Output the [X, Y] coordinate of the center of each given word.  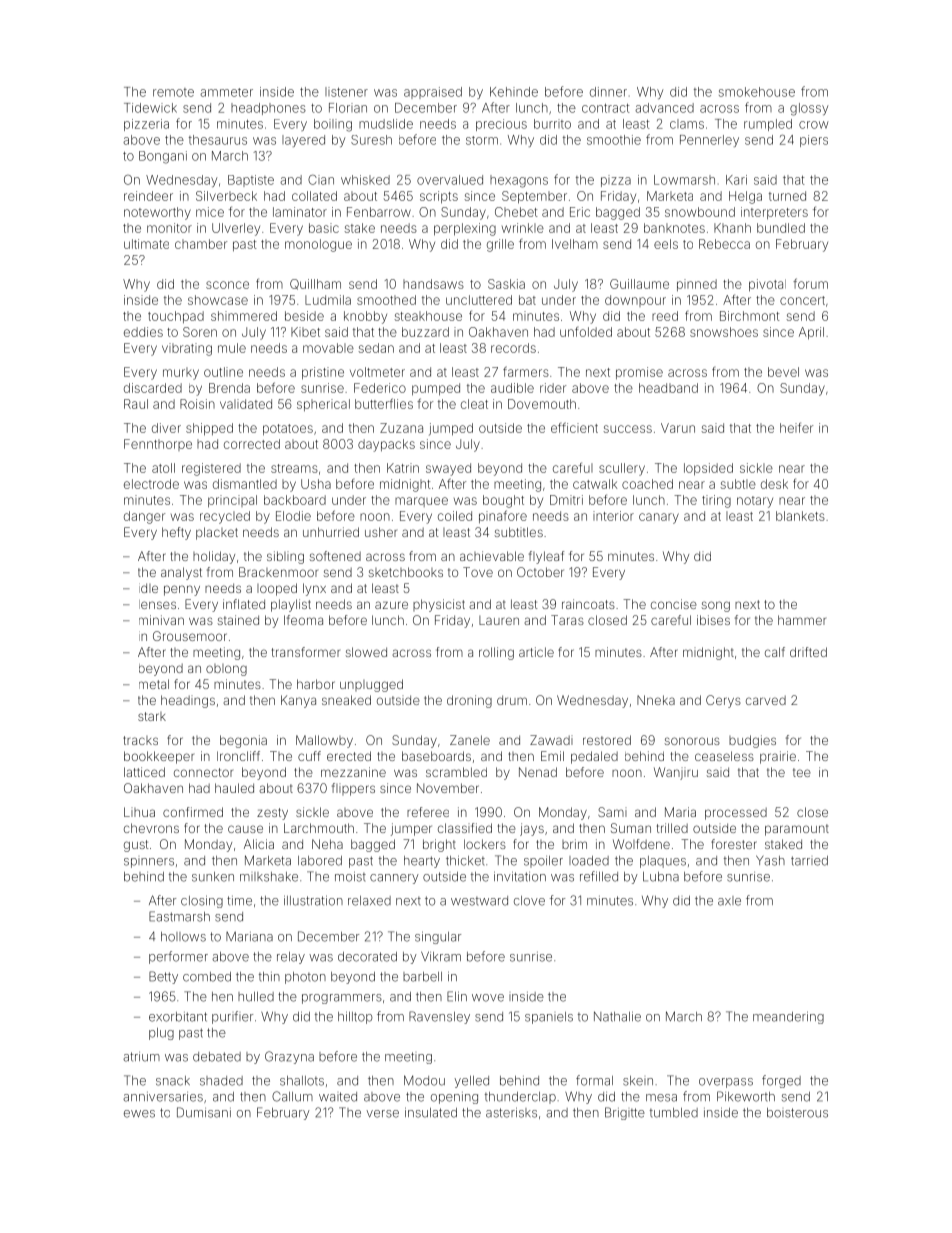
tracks [140, 740]
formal [594, 1080]
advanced [664, 108]
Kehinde [514, 92]
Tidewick [150, 108]
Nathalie [617, 1016]
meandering [788, 1017]
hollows [183, 937]
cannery [394, 879]
